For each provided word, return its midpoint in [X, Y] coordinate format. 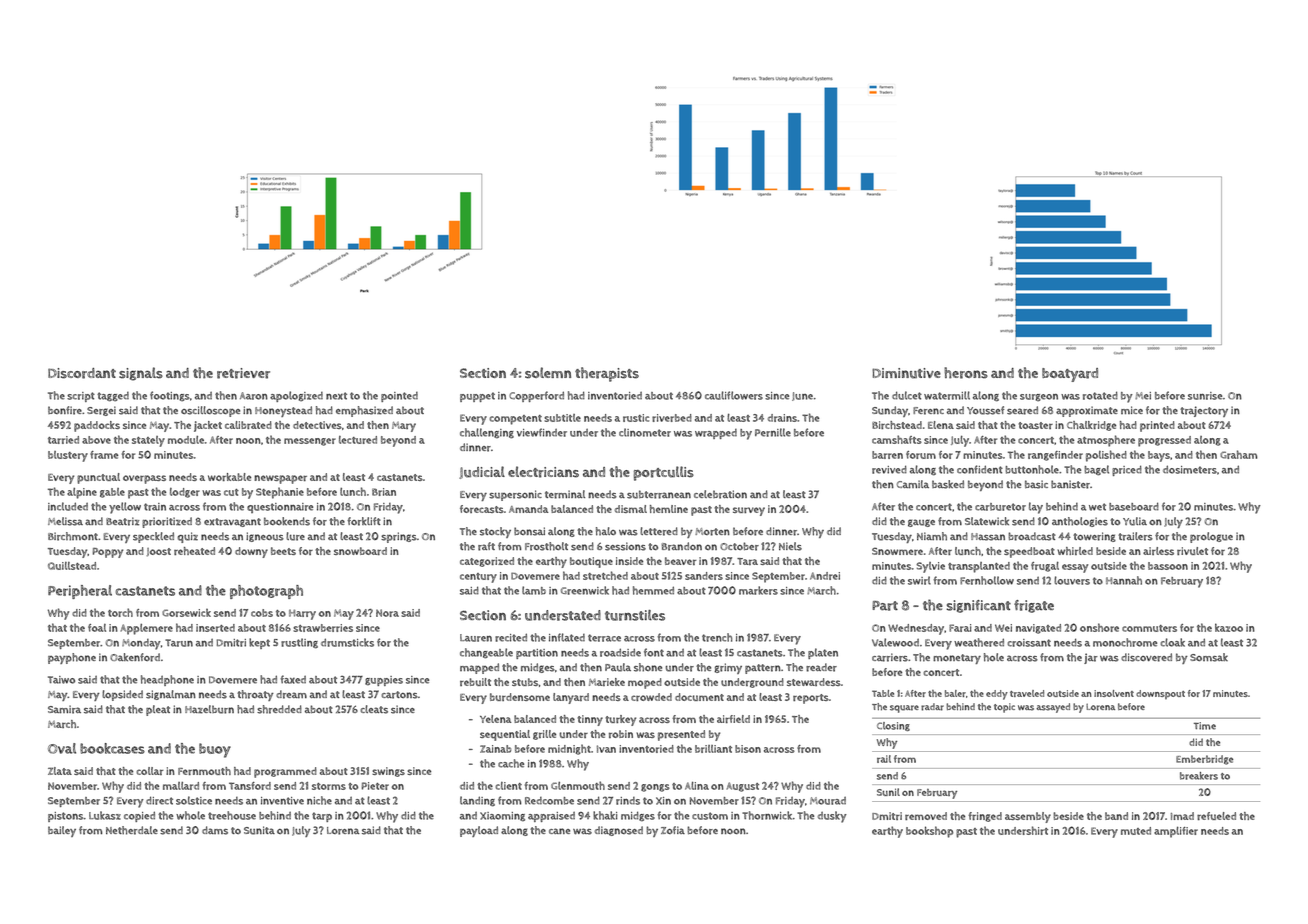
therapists [607, 374]
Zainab [495, 749]
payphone [72, 658]
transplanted [979, 567]
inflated [567, 637]
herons [966, 373]
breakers [1199, 776]
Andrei [825, 576]
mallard [181, 786]
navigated [1038, 629]
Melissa [65, 521]
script [81, 397]
